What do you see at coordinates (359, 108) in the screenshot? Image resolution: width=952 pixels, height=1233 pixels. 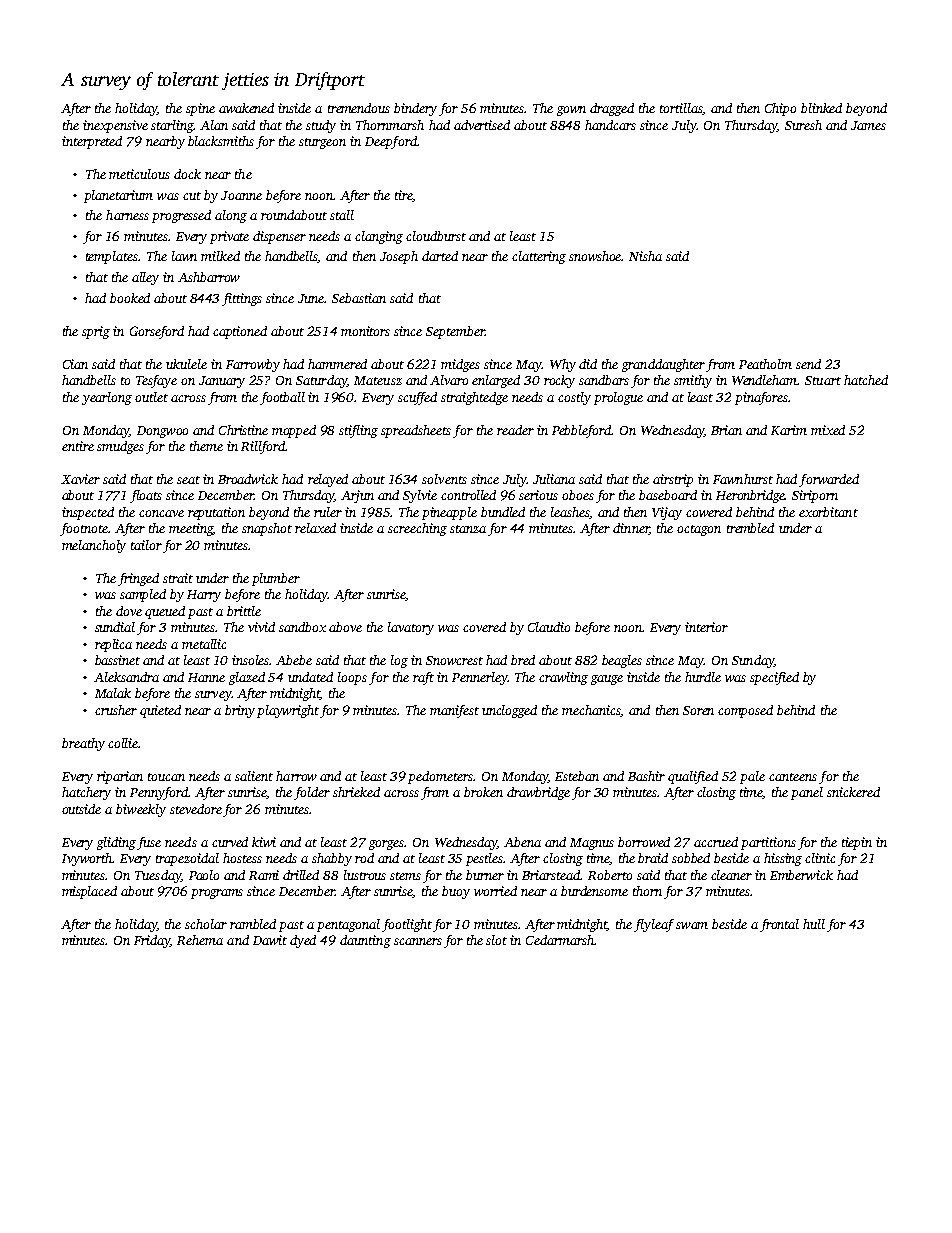 I see `tremendous` at bounding box center [359, 108].
